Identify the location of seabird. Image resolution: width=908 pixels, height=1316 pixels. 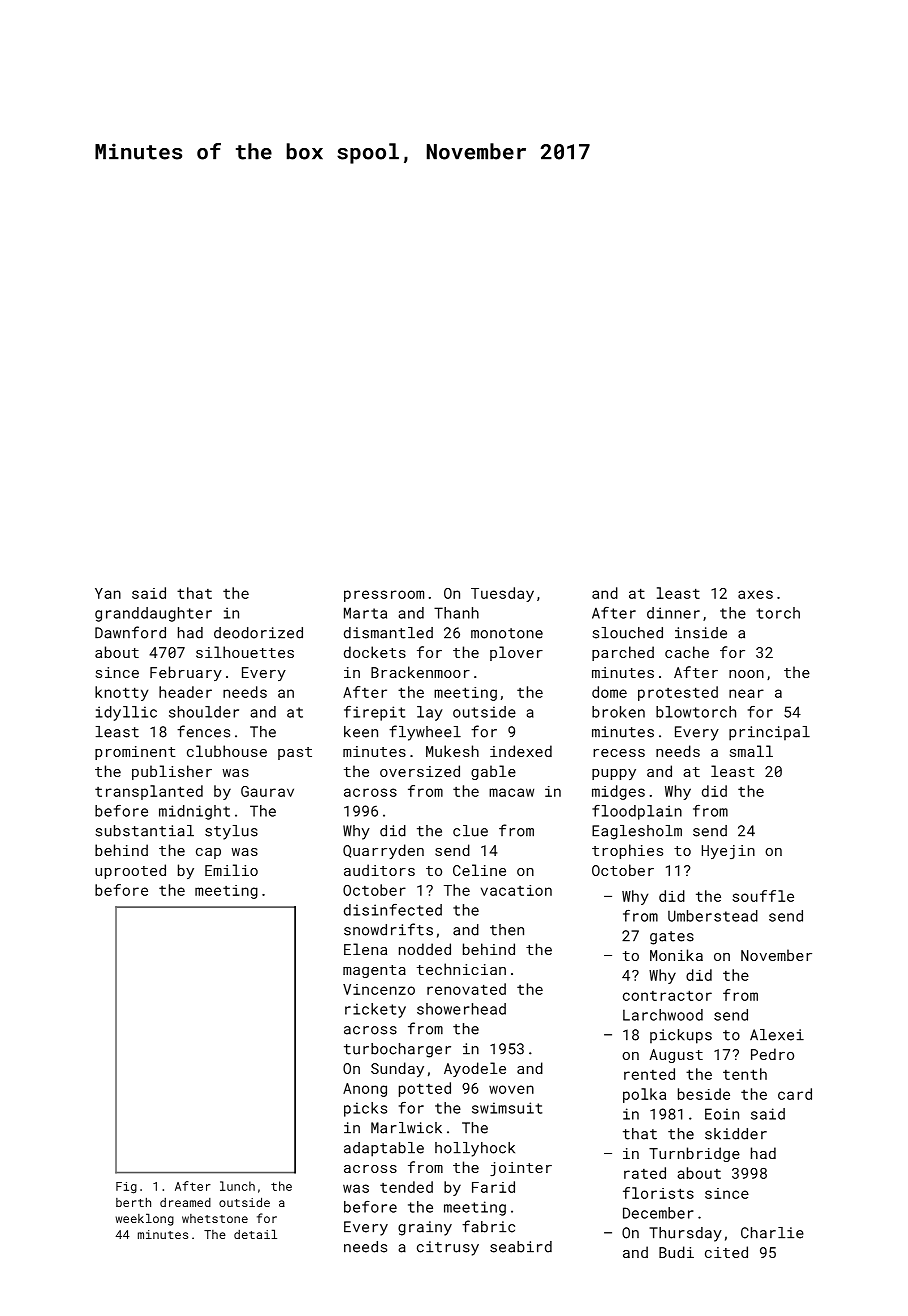
(521, 1247).
